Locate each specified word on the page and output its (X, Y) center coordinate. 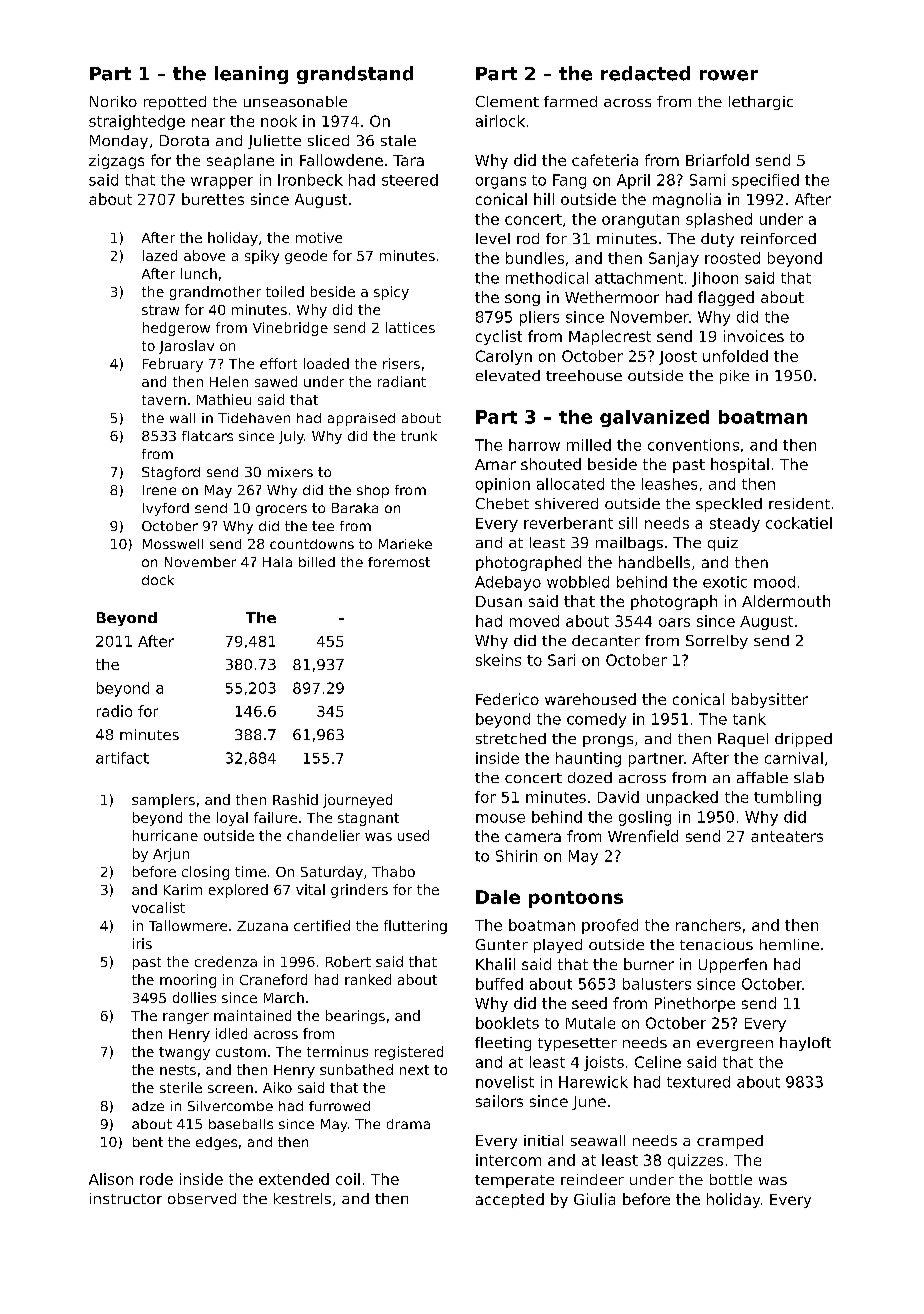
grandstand (355, 75)
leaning (251, 75)
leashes (669, 484)
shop (373, 491)
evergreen (735, 1045)
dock (158, 580)
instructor (126, 1198)
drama (408, 1124)
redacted (645, 73)
